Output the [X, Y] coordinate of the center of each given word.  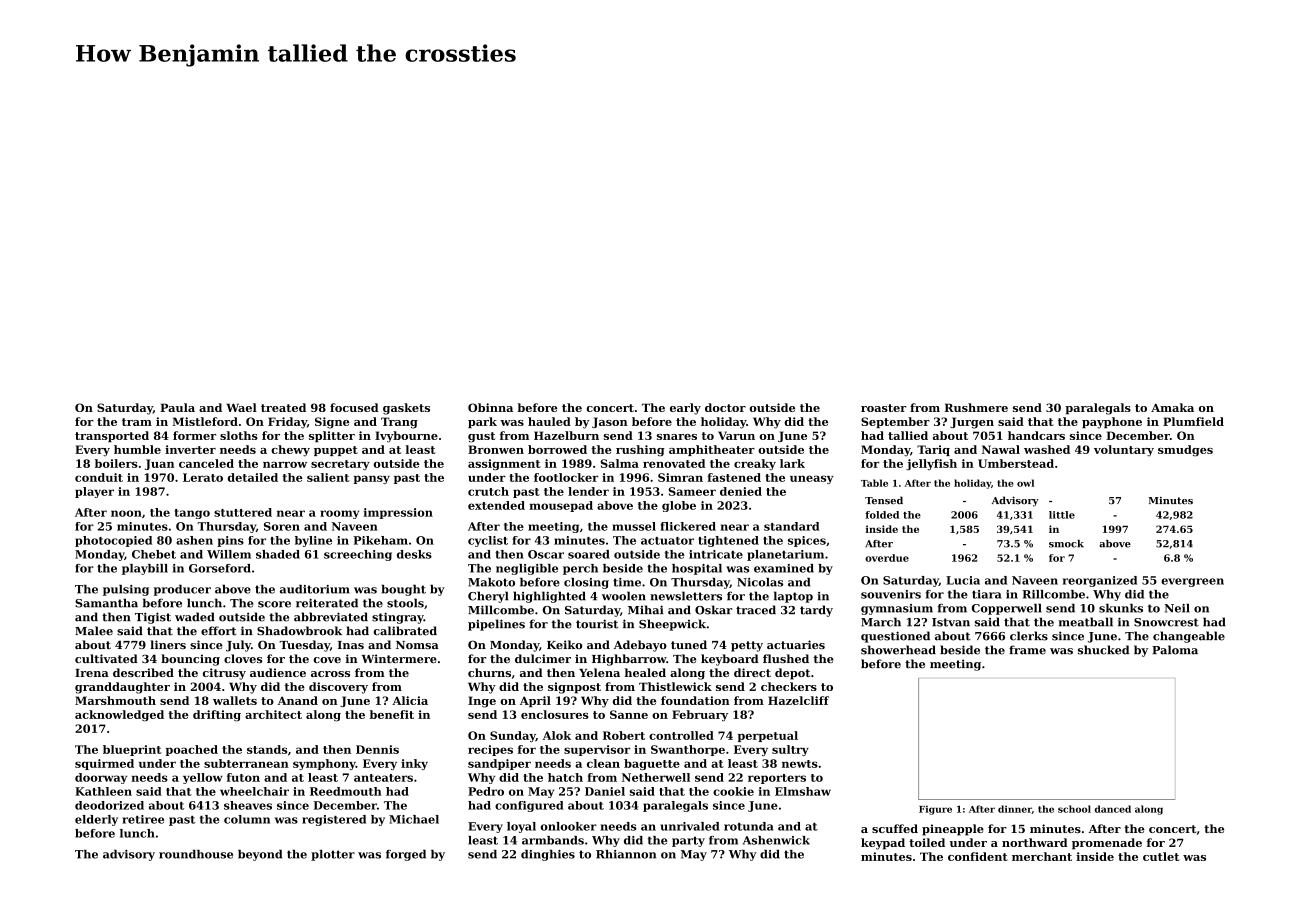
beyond [260, 855]
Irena [92, 673]
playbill [145, 569]
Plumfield [1193, 421]
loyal [521, 827]
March [881, 622]
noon [126, 513]
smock [1066, 544]
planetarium [785, 555]
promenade [1107, 844]
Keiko [564, 644]
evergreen [1192, 582]
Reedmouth [346, 791]
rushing [640, 451]
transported [112, 436]
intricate [716, 554]
